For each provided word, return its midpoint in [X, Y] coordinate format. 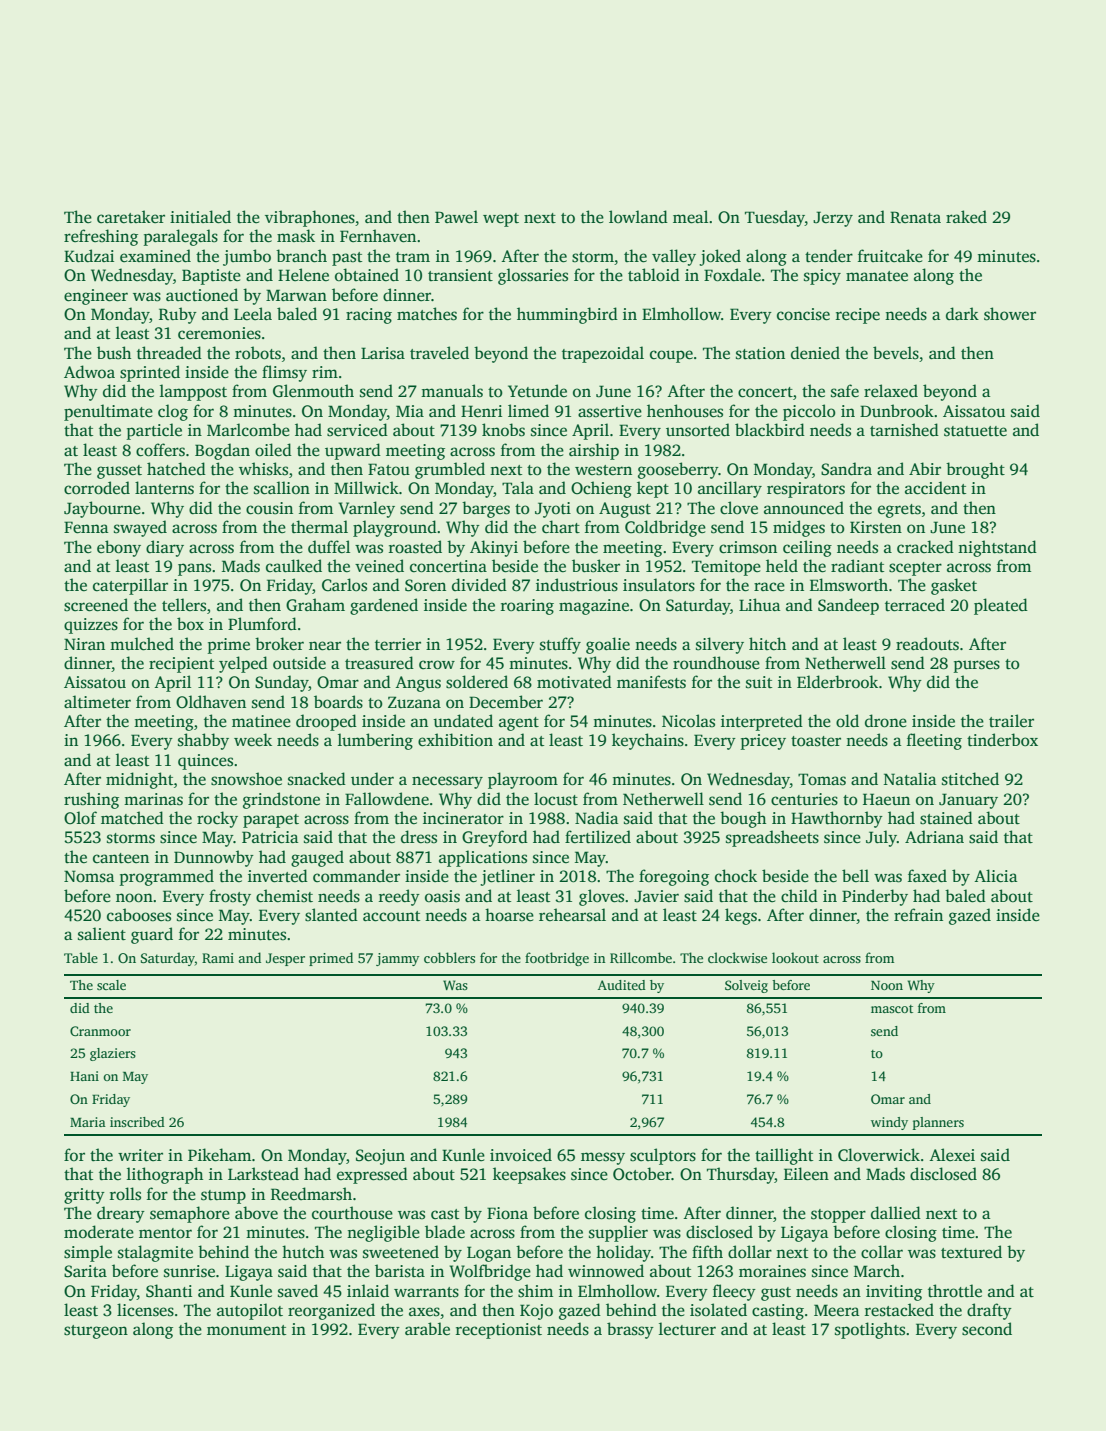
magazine [594, 607]
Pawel [456, 217]
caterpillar [130, 586]
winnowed [606, 1271]
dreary [121, 1214]
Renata [915, 217]
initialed [200, 217]
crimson [748, 547]
